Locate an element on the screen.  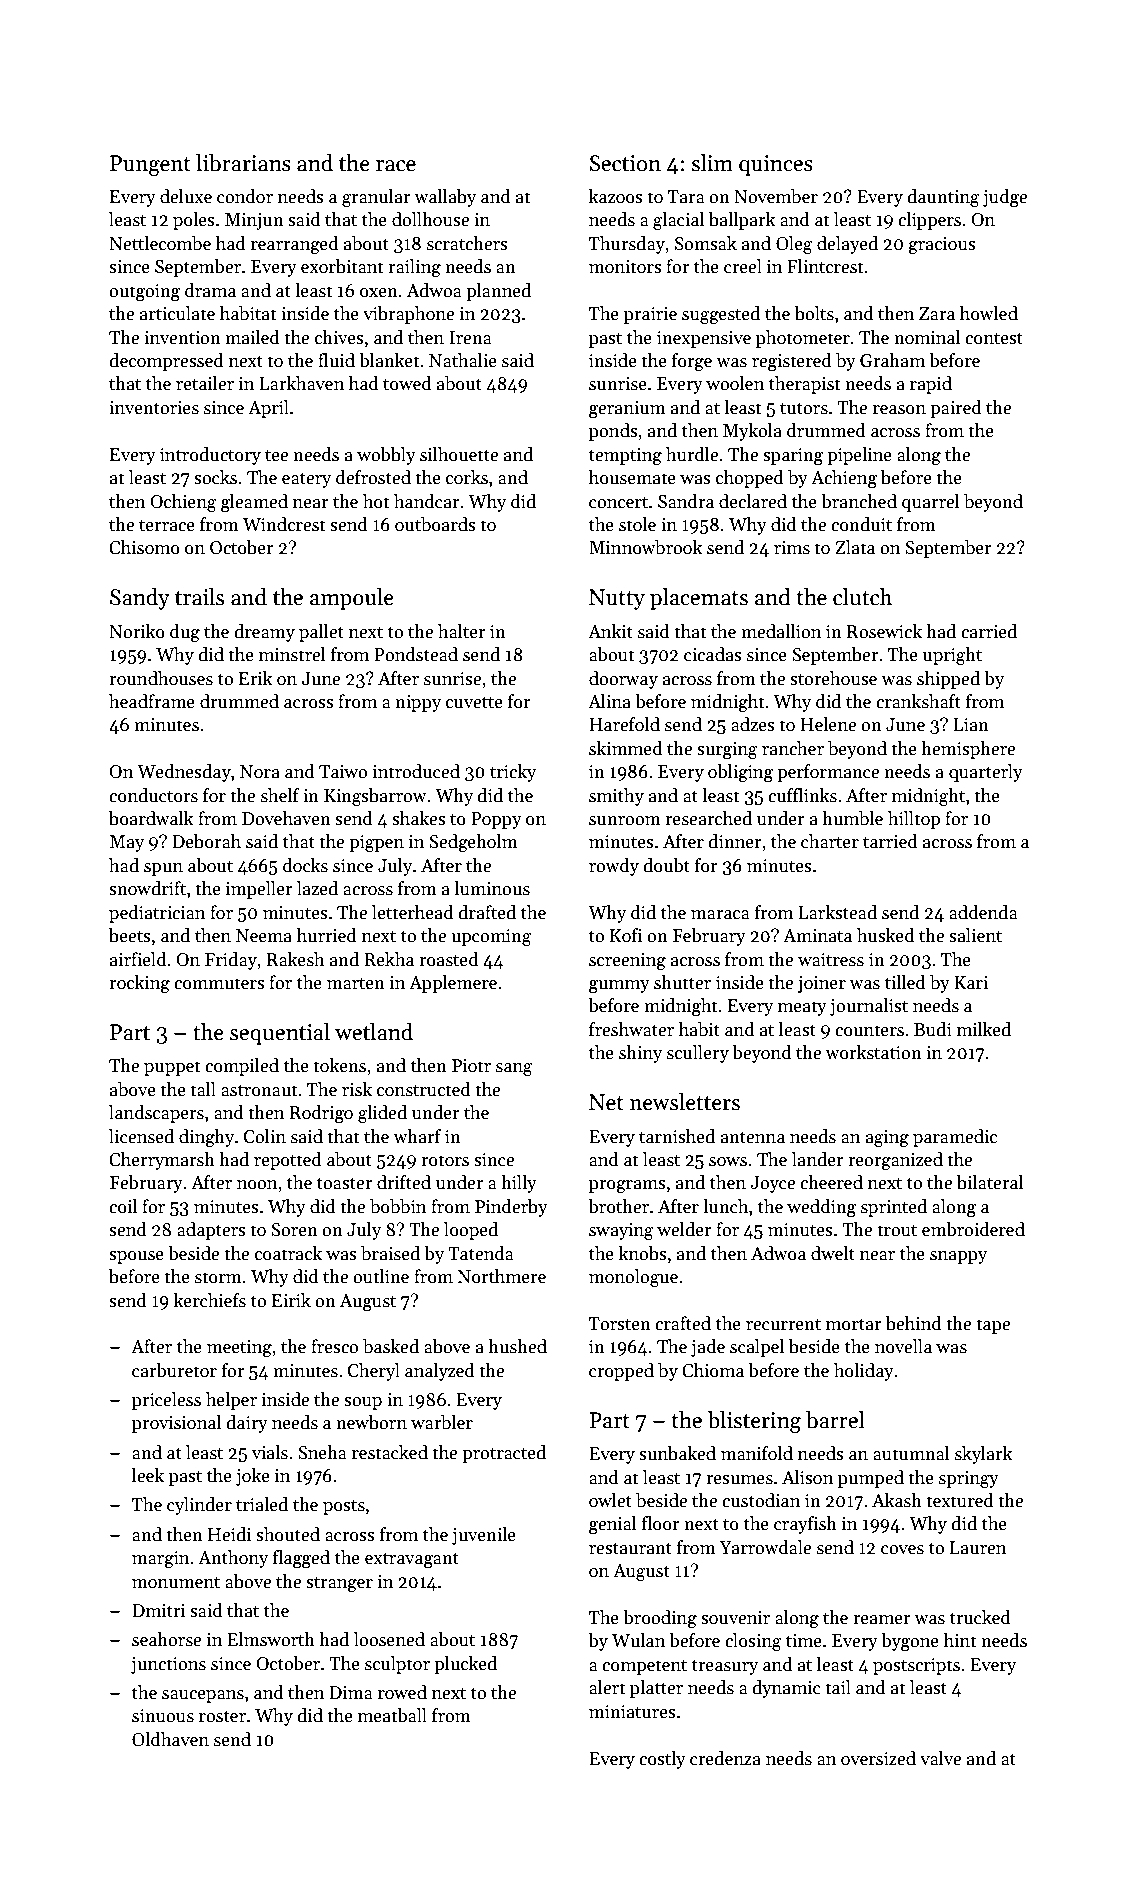
librarians is located at coordinates (243, 163).
